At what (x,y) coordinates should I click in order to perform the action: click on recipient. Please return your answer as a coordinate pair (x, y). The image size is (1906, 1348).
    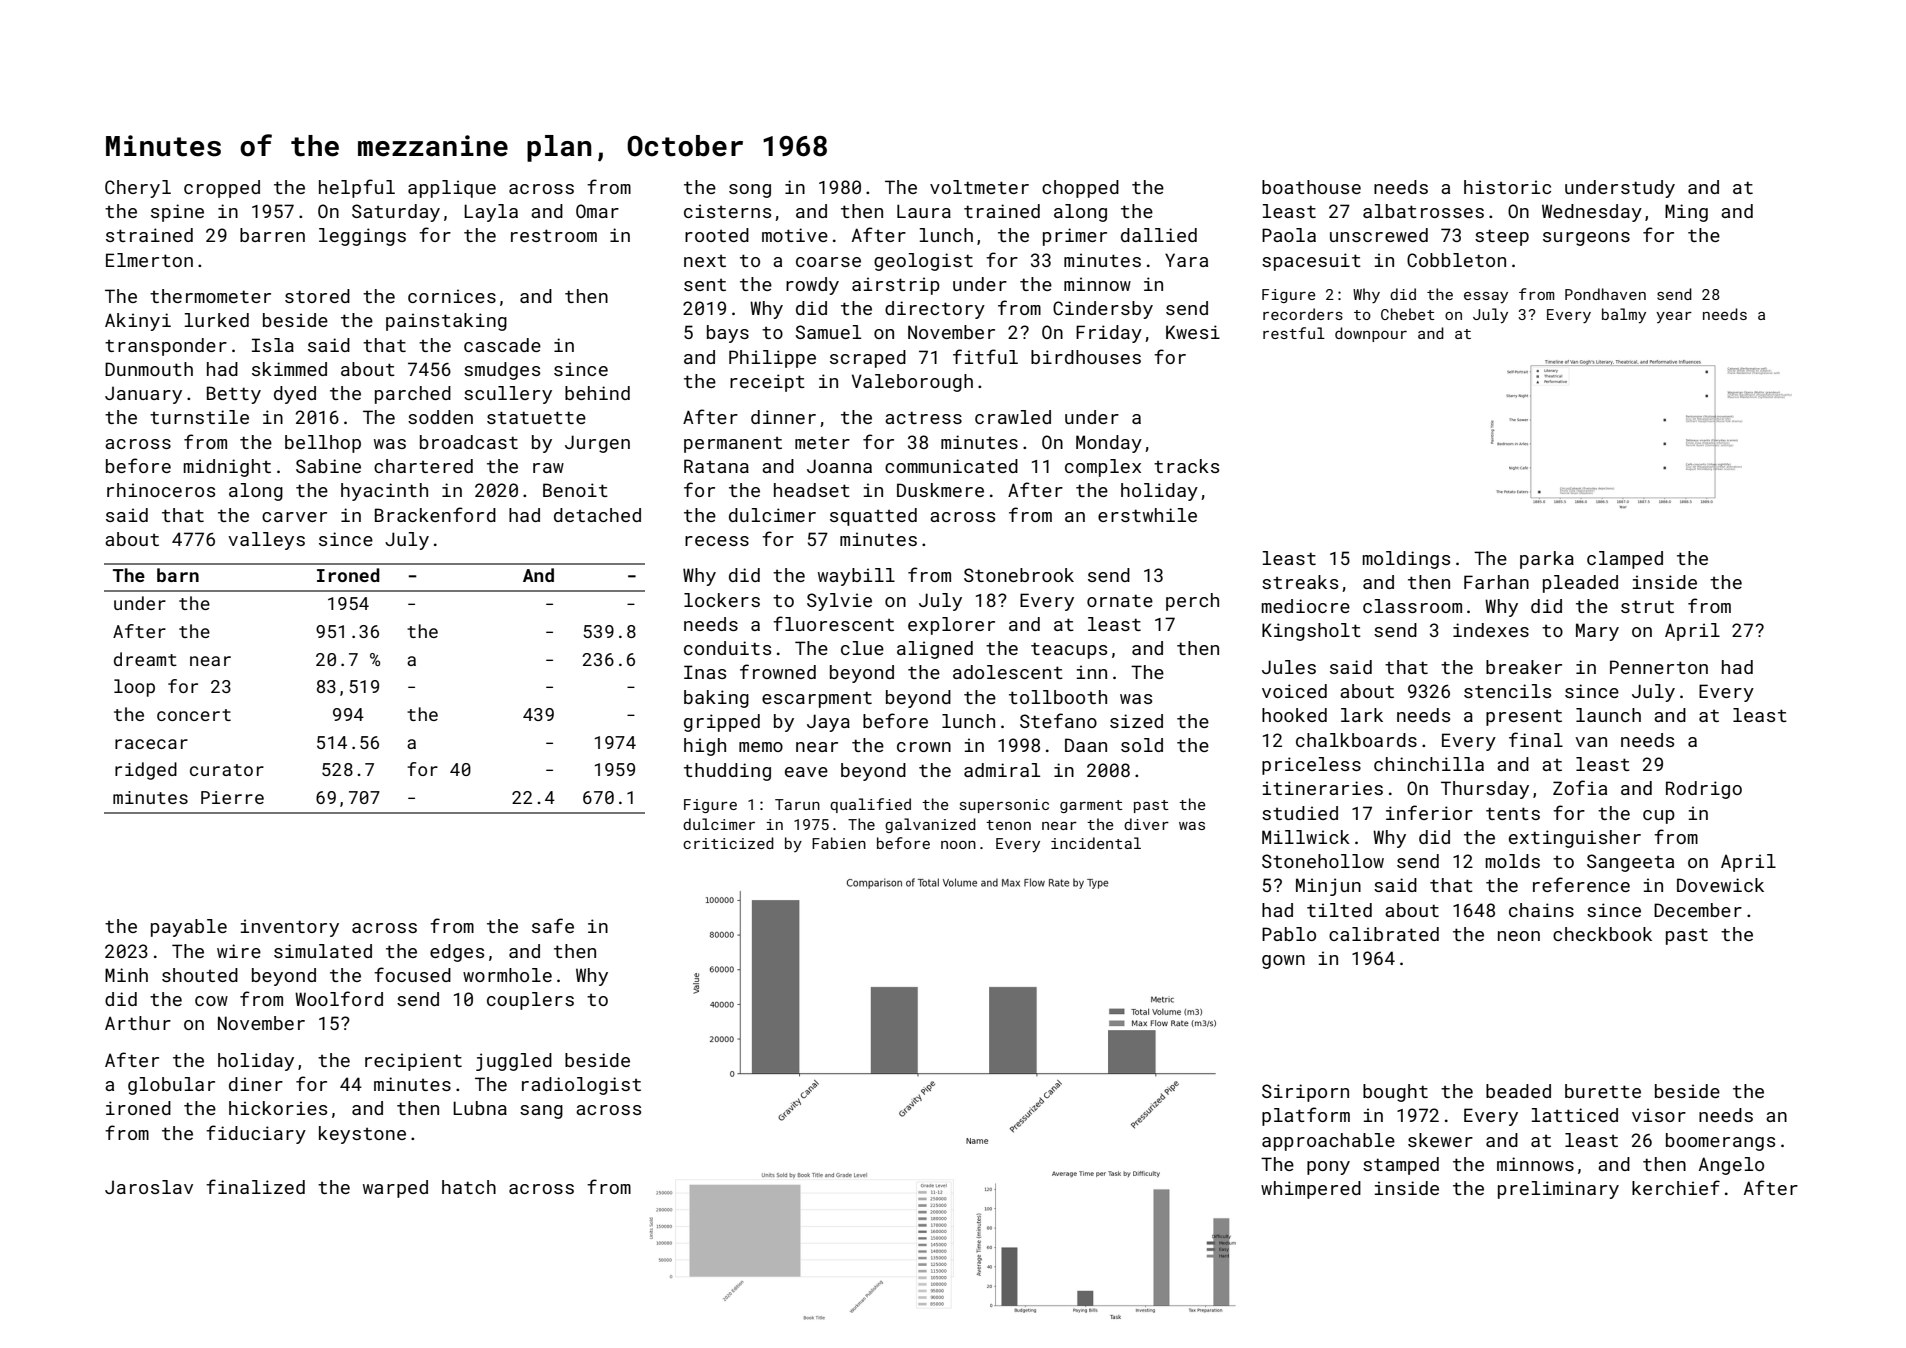
    Looking at the image, I should click on (413, 1062).
